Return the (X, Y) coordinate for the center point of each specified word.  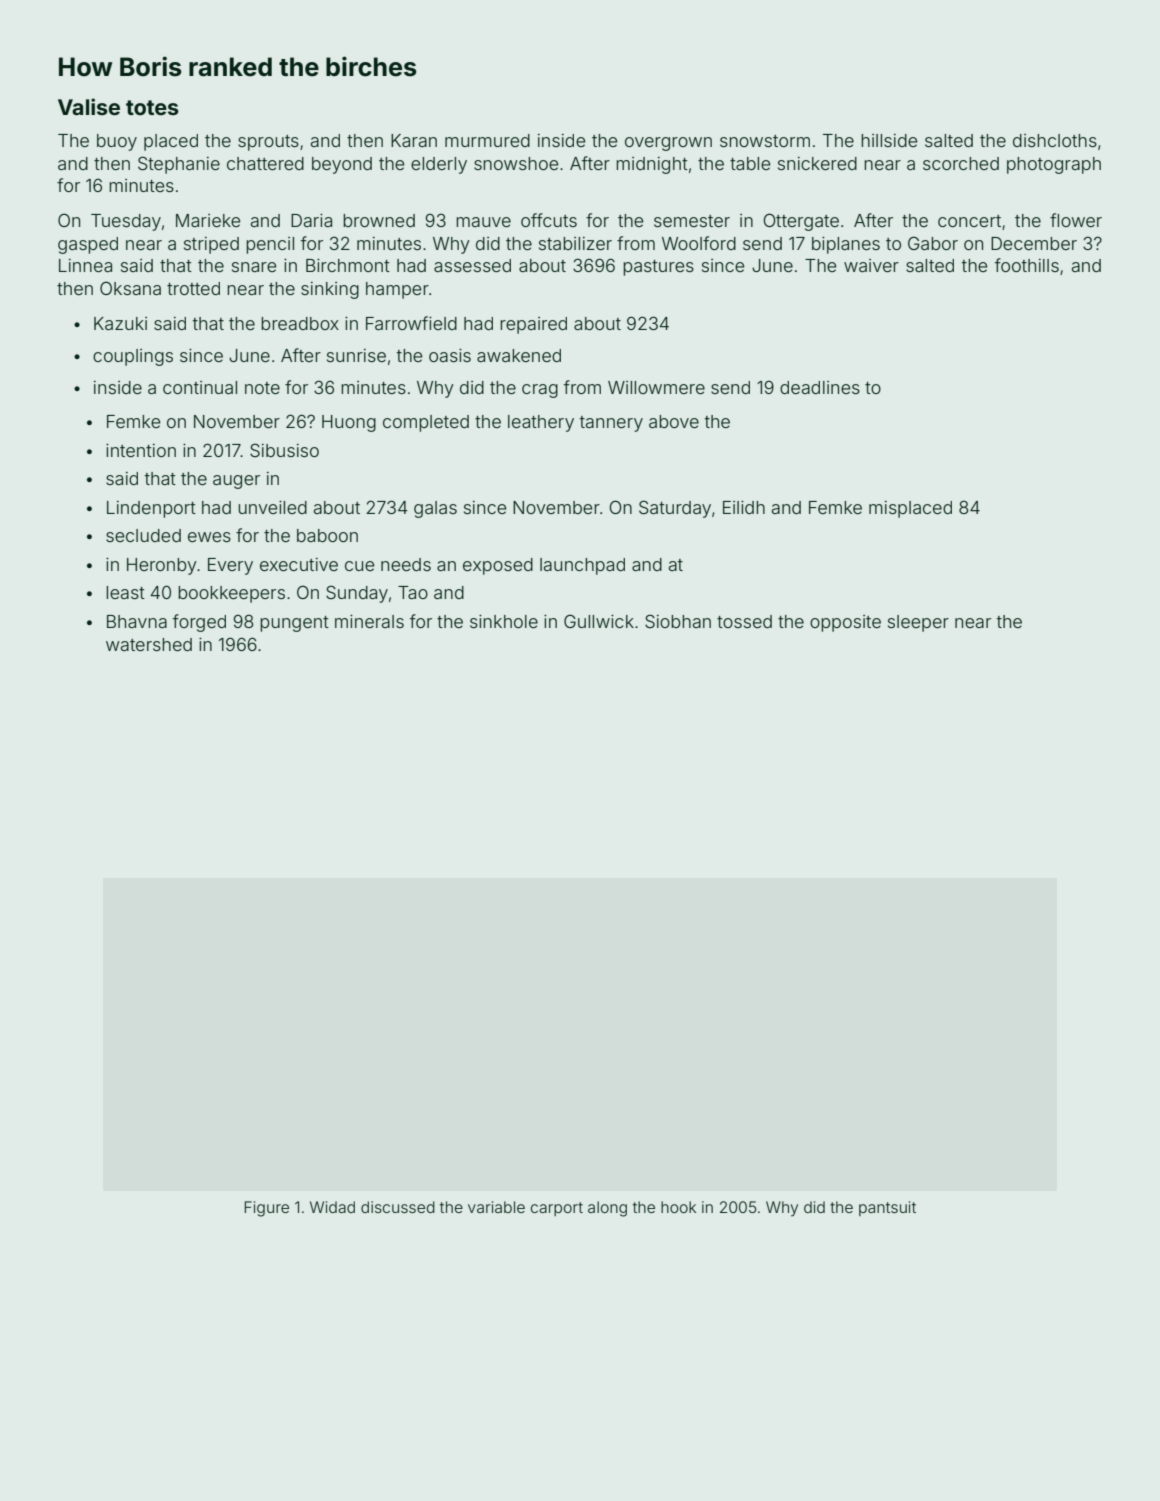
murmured (487, 140)
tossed (744, 621)
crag (540, 391)
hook (678, 1207)
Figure (267, 1209)
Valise (89, 106)
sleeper (918, 623)
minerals (369, 621)
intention (141, 450)
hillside (889, 140)
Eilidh (744, 507)
